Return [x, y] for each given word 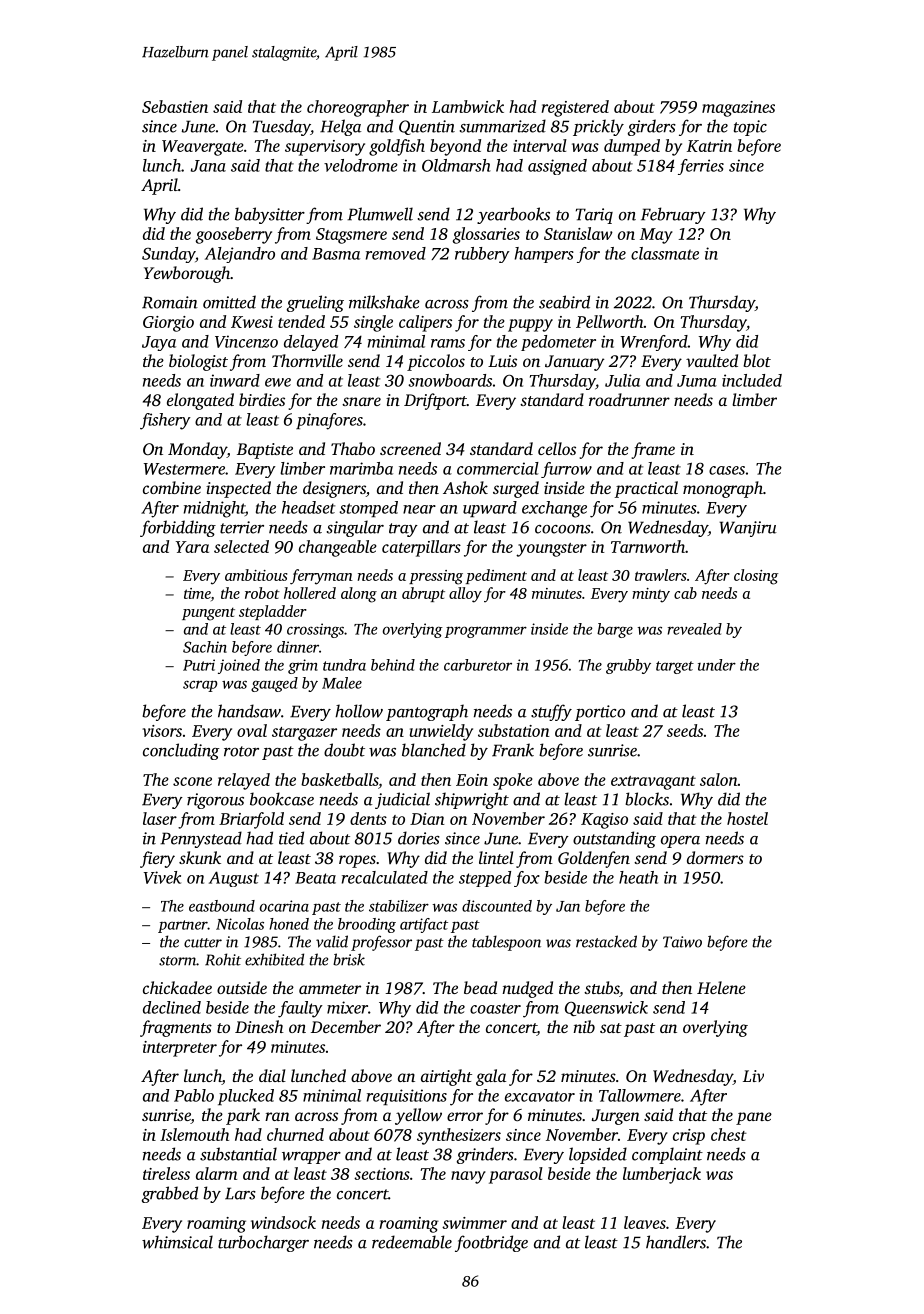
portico [600, 713]
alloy [465, 595]
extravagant [653, 783]
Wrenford [654, 343]
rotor [241, 751]
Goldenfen [594, 859]
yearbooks [513, 215]
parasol [516, 1175]
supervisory [325, 148]
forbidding [178, 528]
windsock [283, 1222]
